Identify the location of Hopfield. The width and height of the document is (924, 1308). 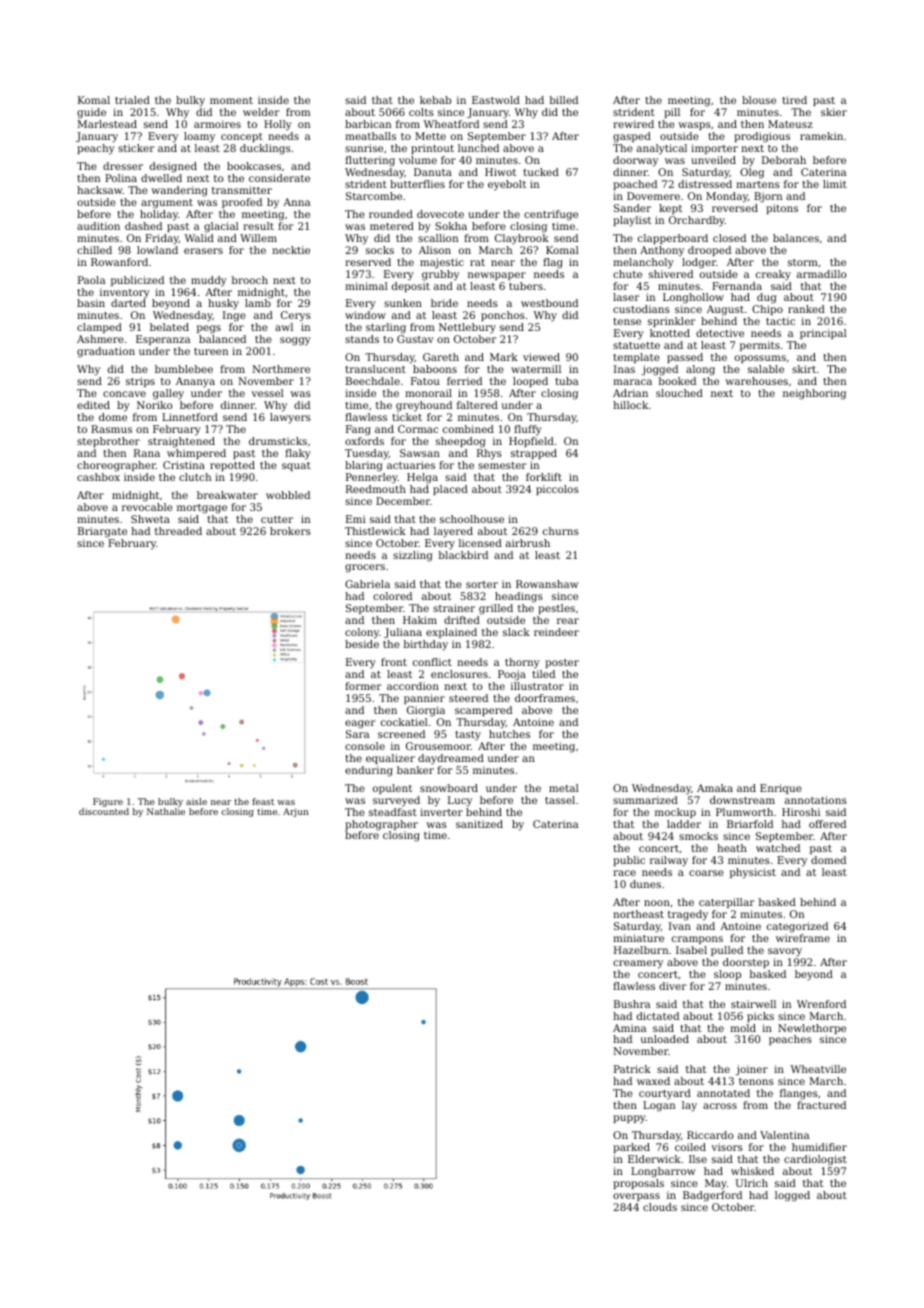
(531, 442).
